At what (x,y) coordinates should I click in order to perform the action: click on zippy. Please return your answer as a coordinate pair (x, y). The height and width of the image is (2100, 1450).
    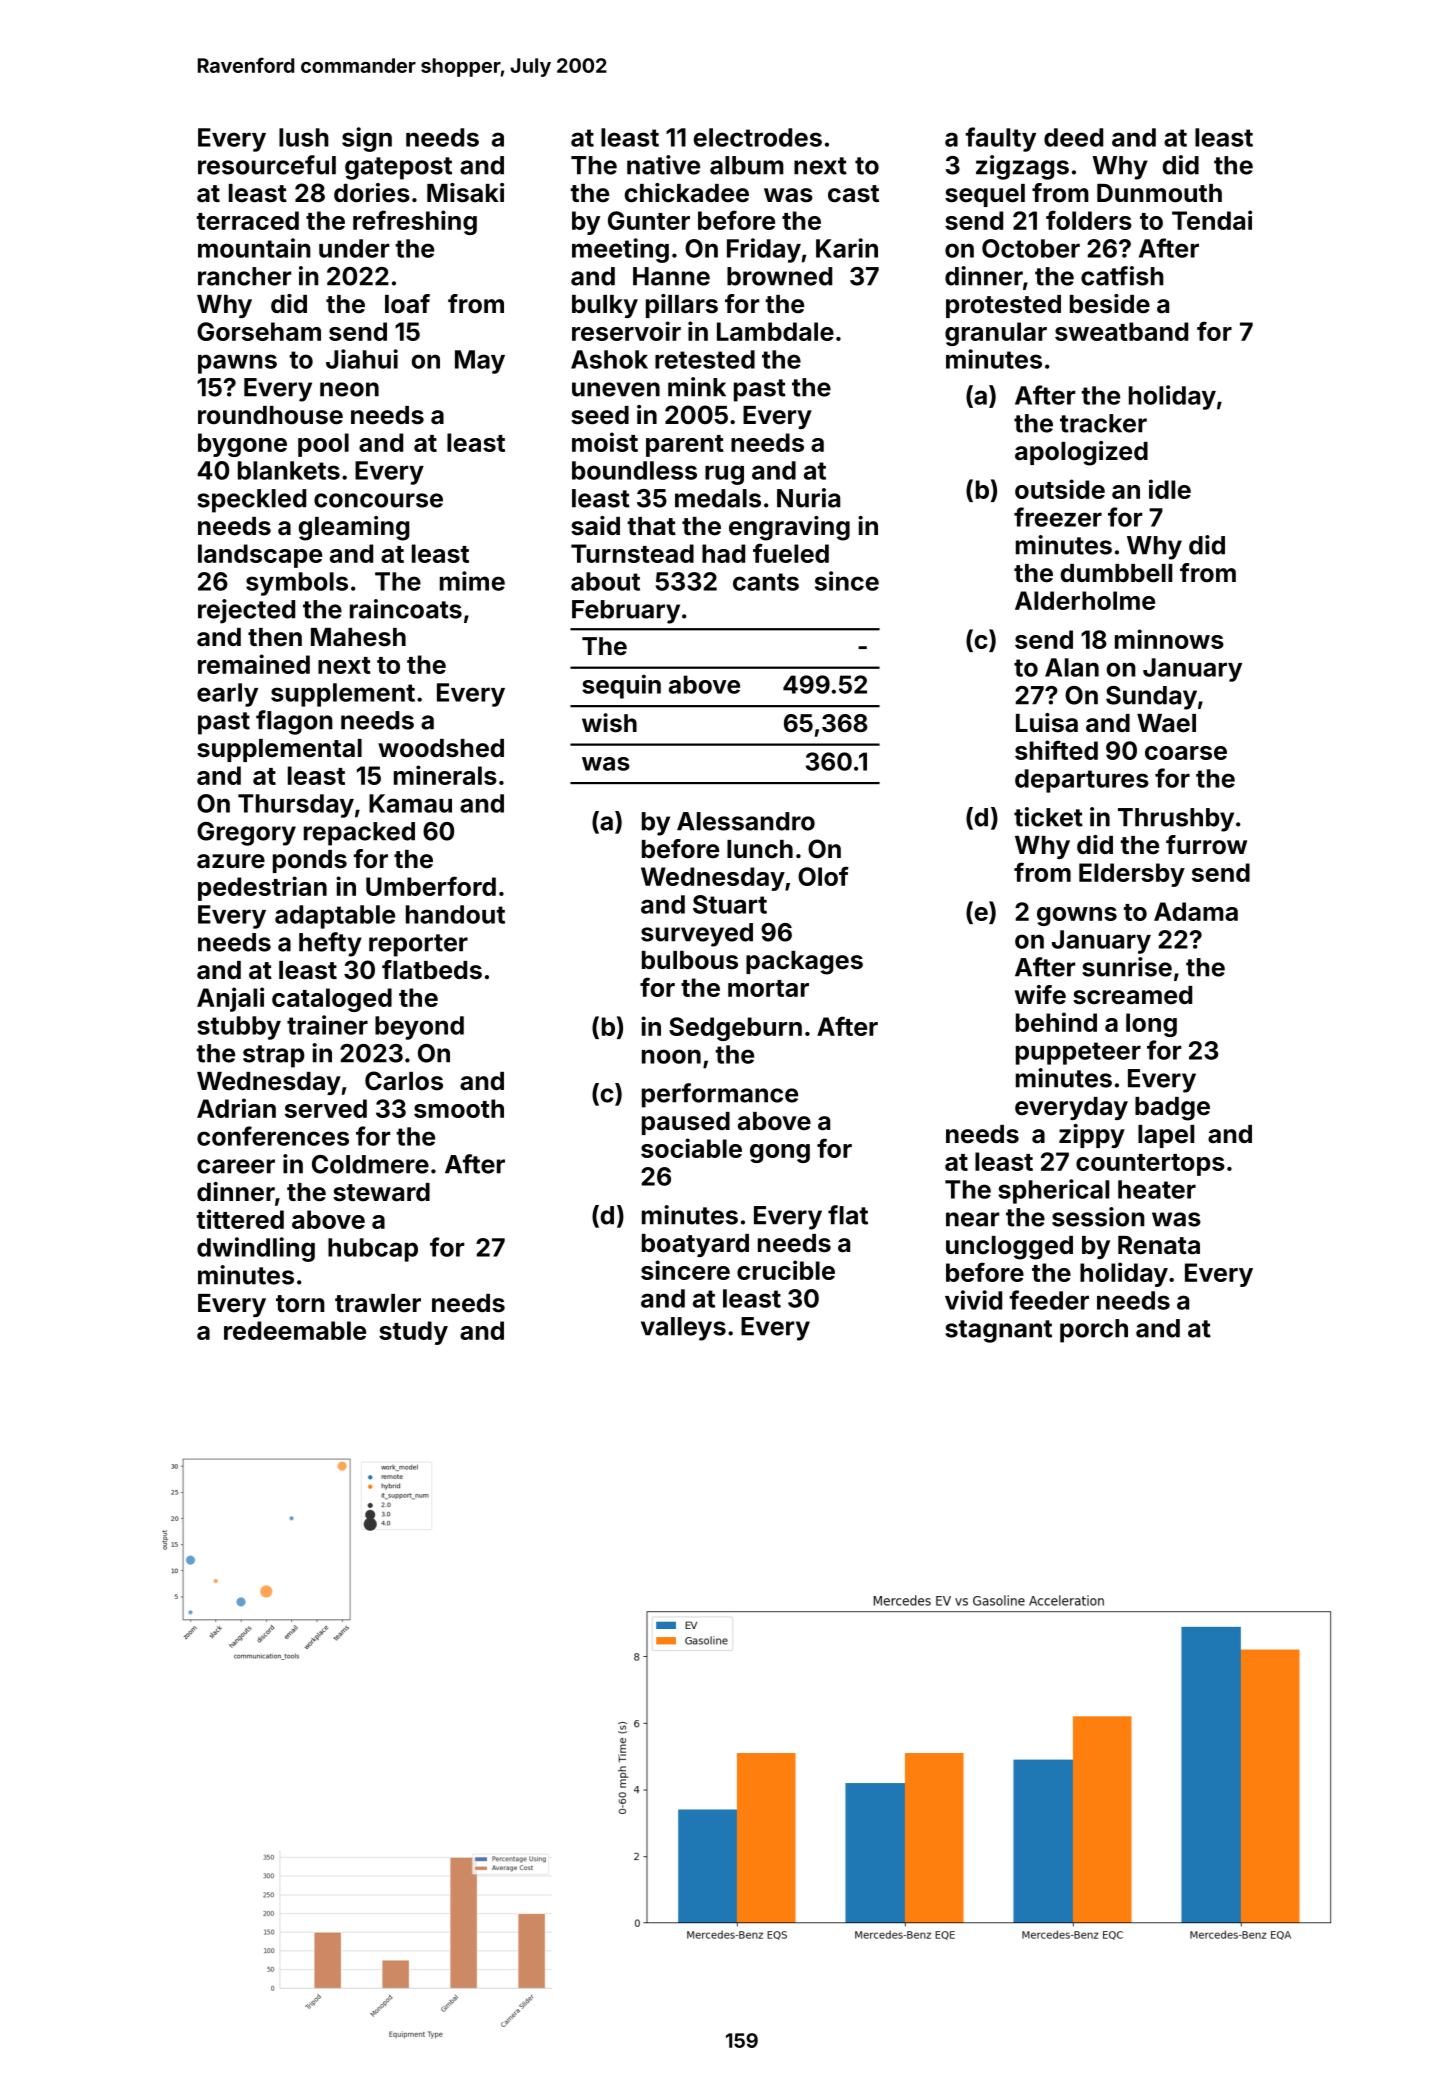
    Looking at the image, I should click on (1092, 1136).
